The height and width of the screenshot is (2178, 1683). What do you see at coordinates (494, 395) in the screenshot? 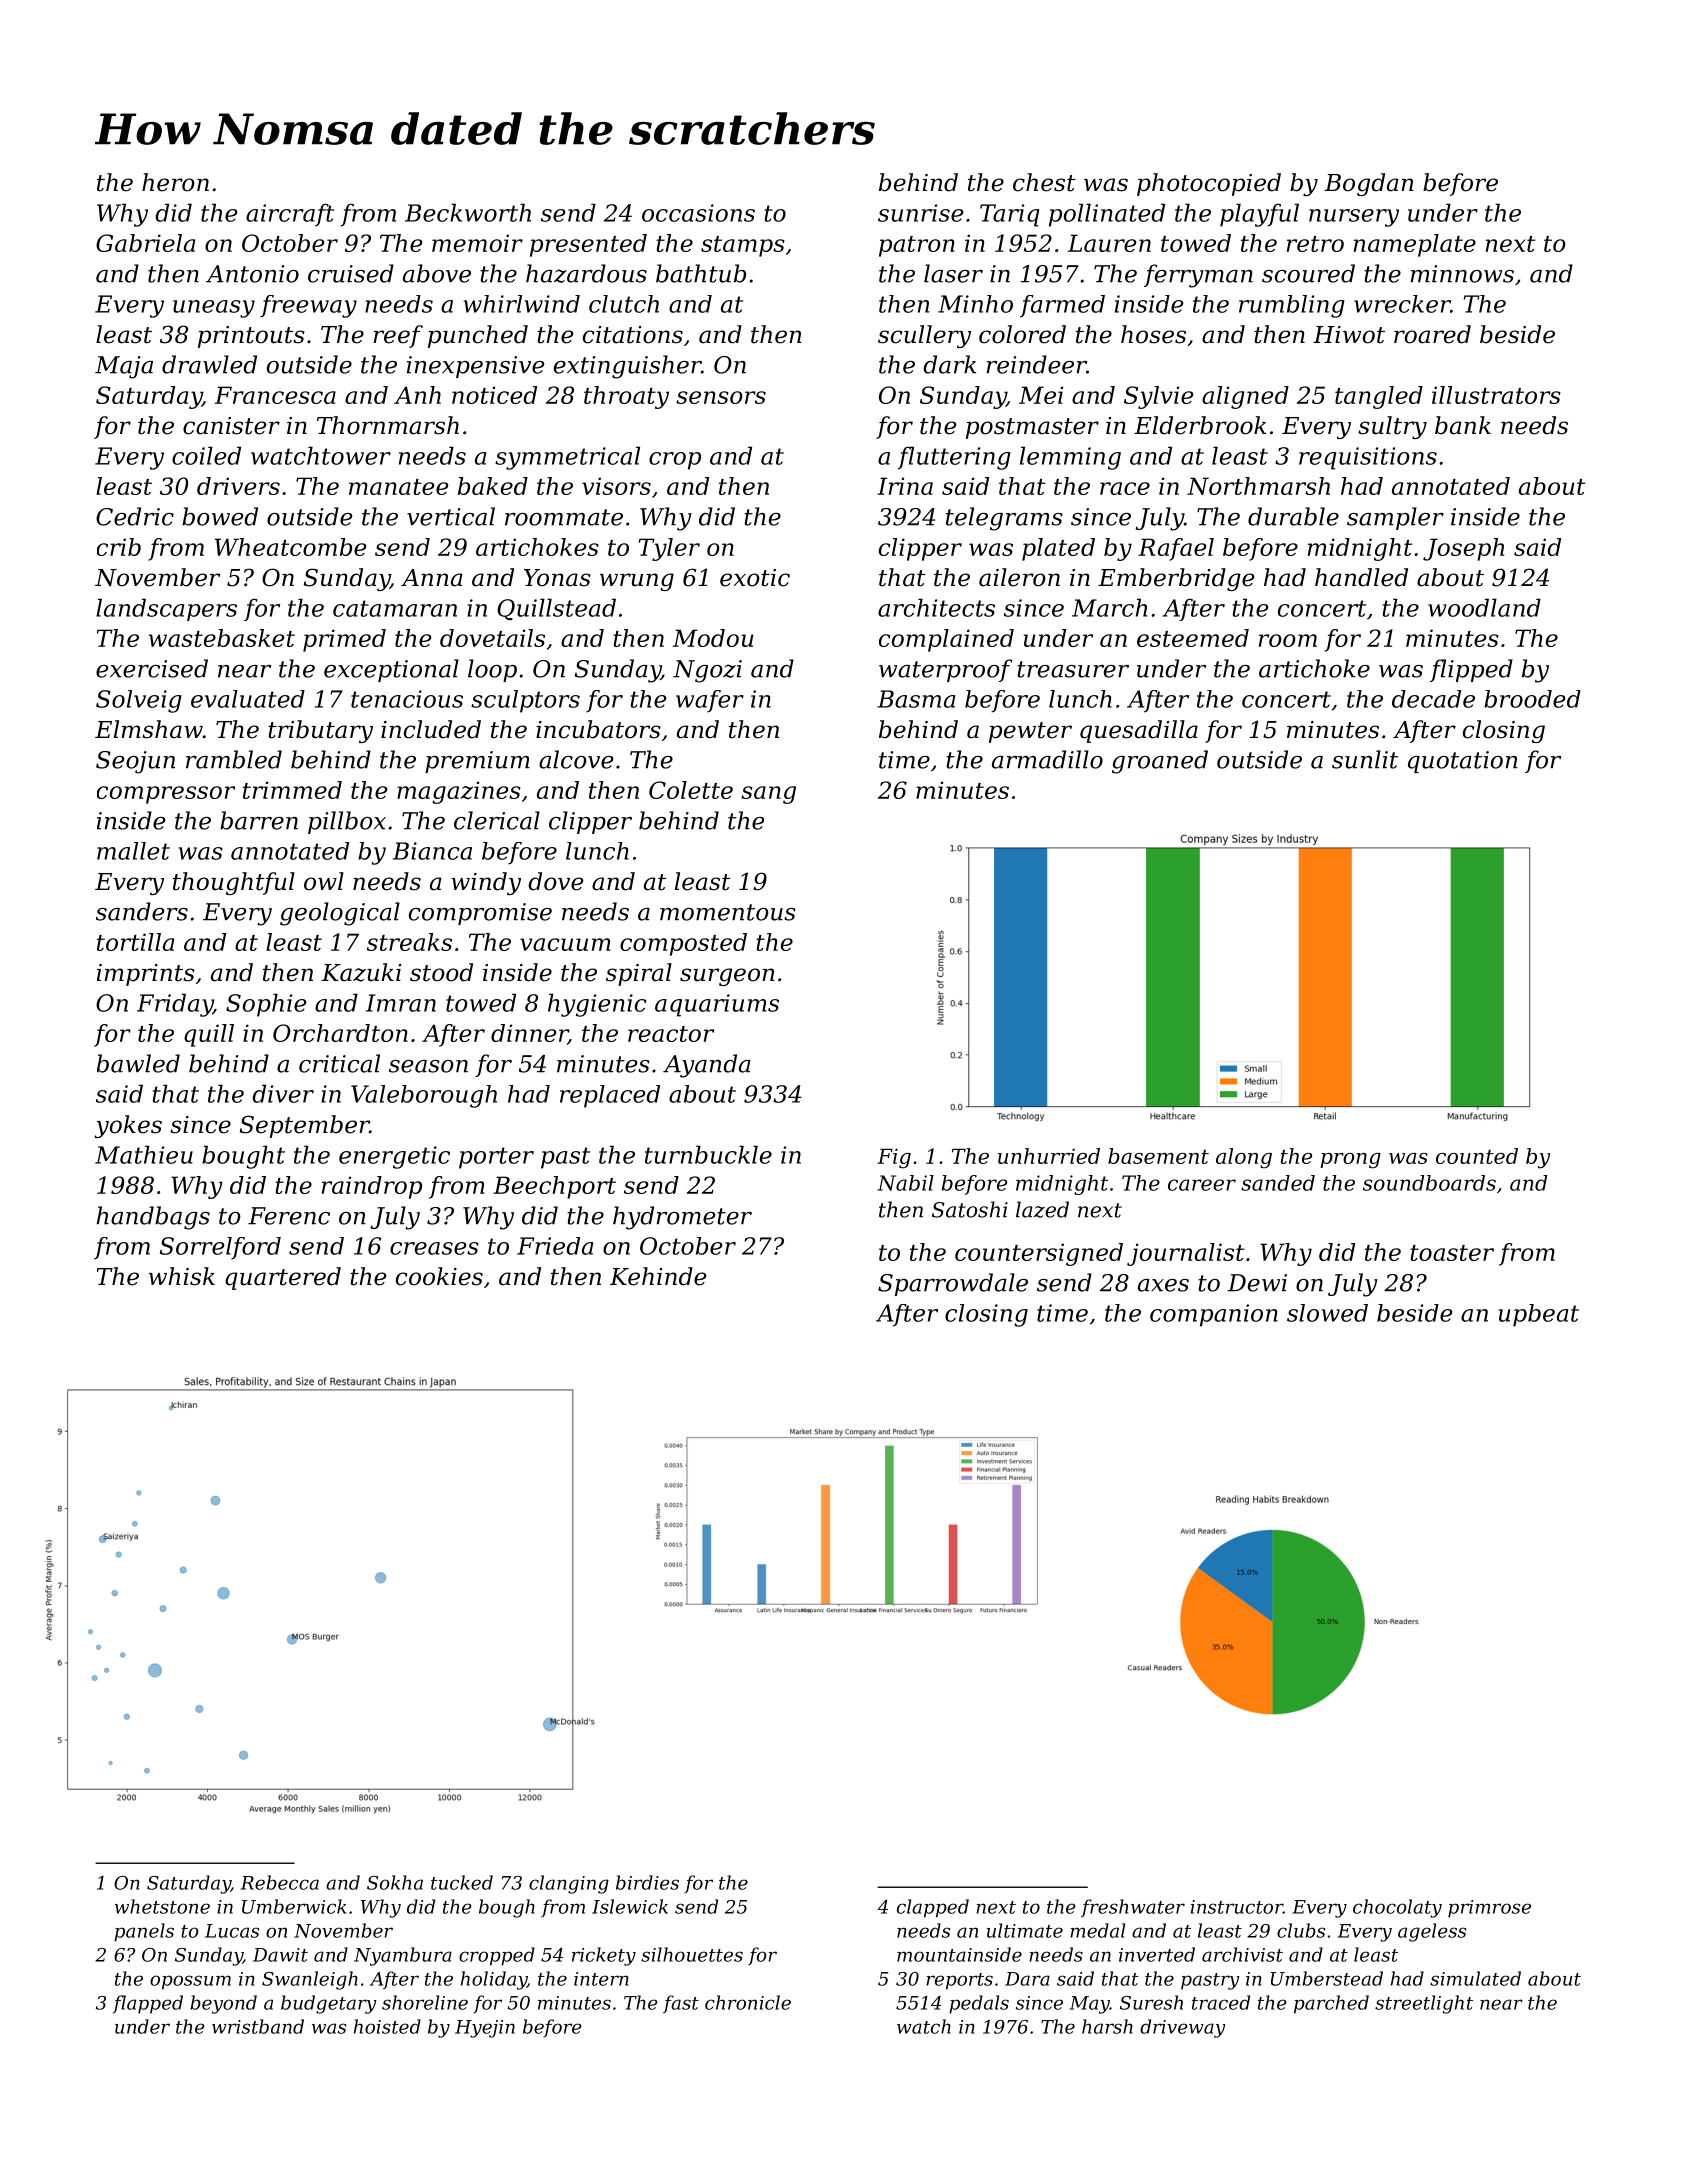
I see `noticed` at bounding box center [494, 395].
